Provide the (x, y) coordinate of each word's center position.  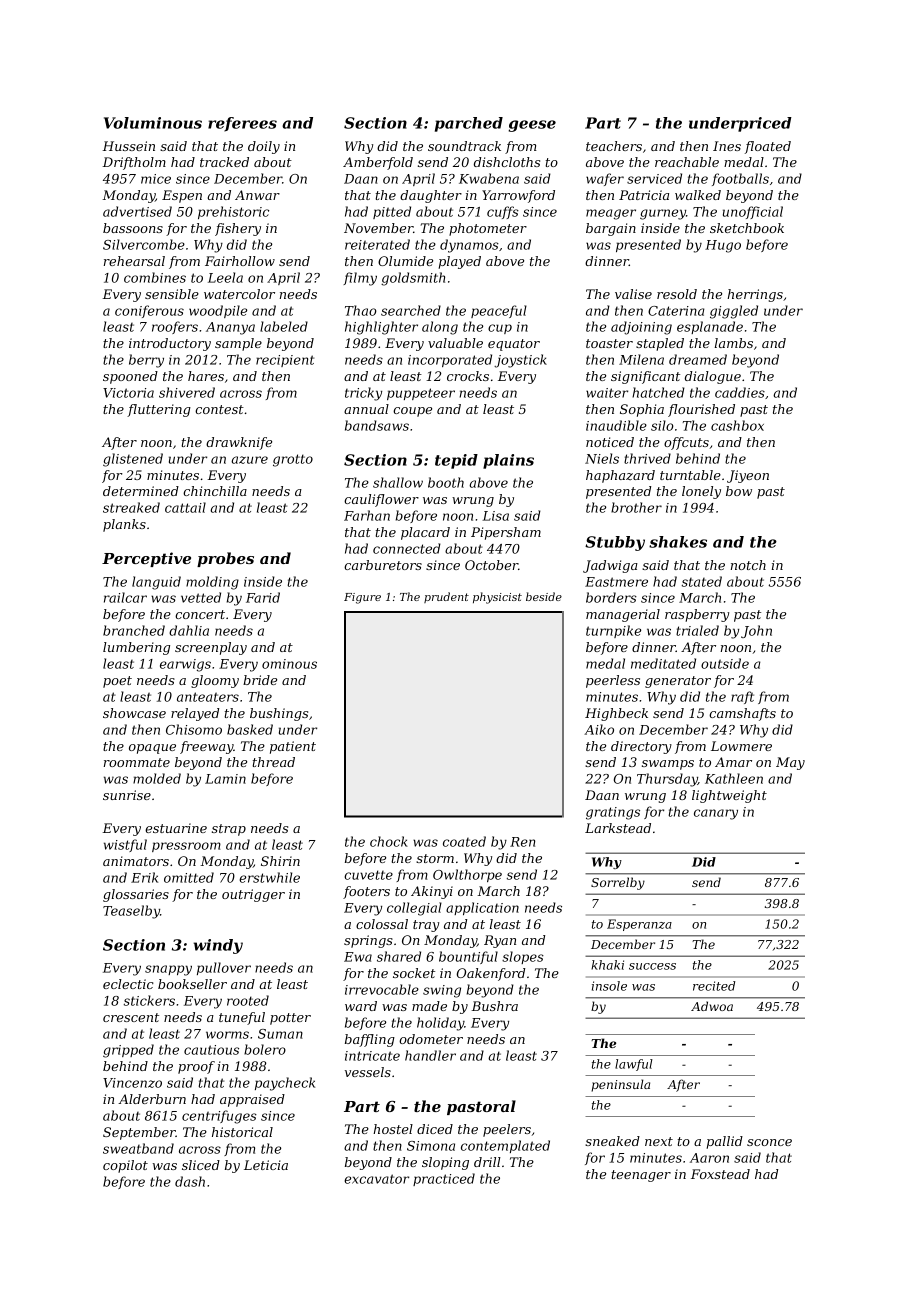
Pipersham (506, 533)
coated (464, 841)
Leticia (266, 1165)
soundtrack (464, 146)
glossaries (136, 895)
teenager (641, 1176)
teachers (614, 146)
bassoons (133, 228)
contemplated (505, 1146)
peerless (613, 681)
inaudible (616, 425)
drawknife (239, 443)
